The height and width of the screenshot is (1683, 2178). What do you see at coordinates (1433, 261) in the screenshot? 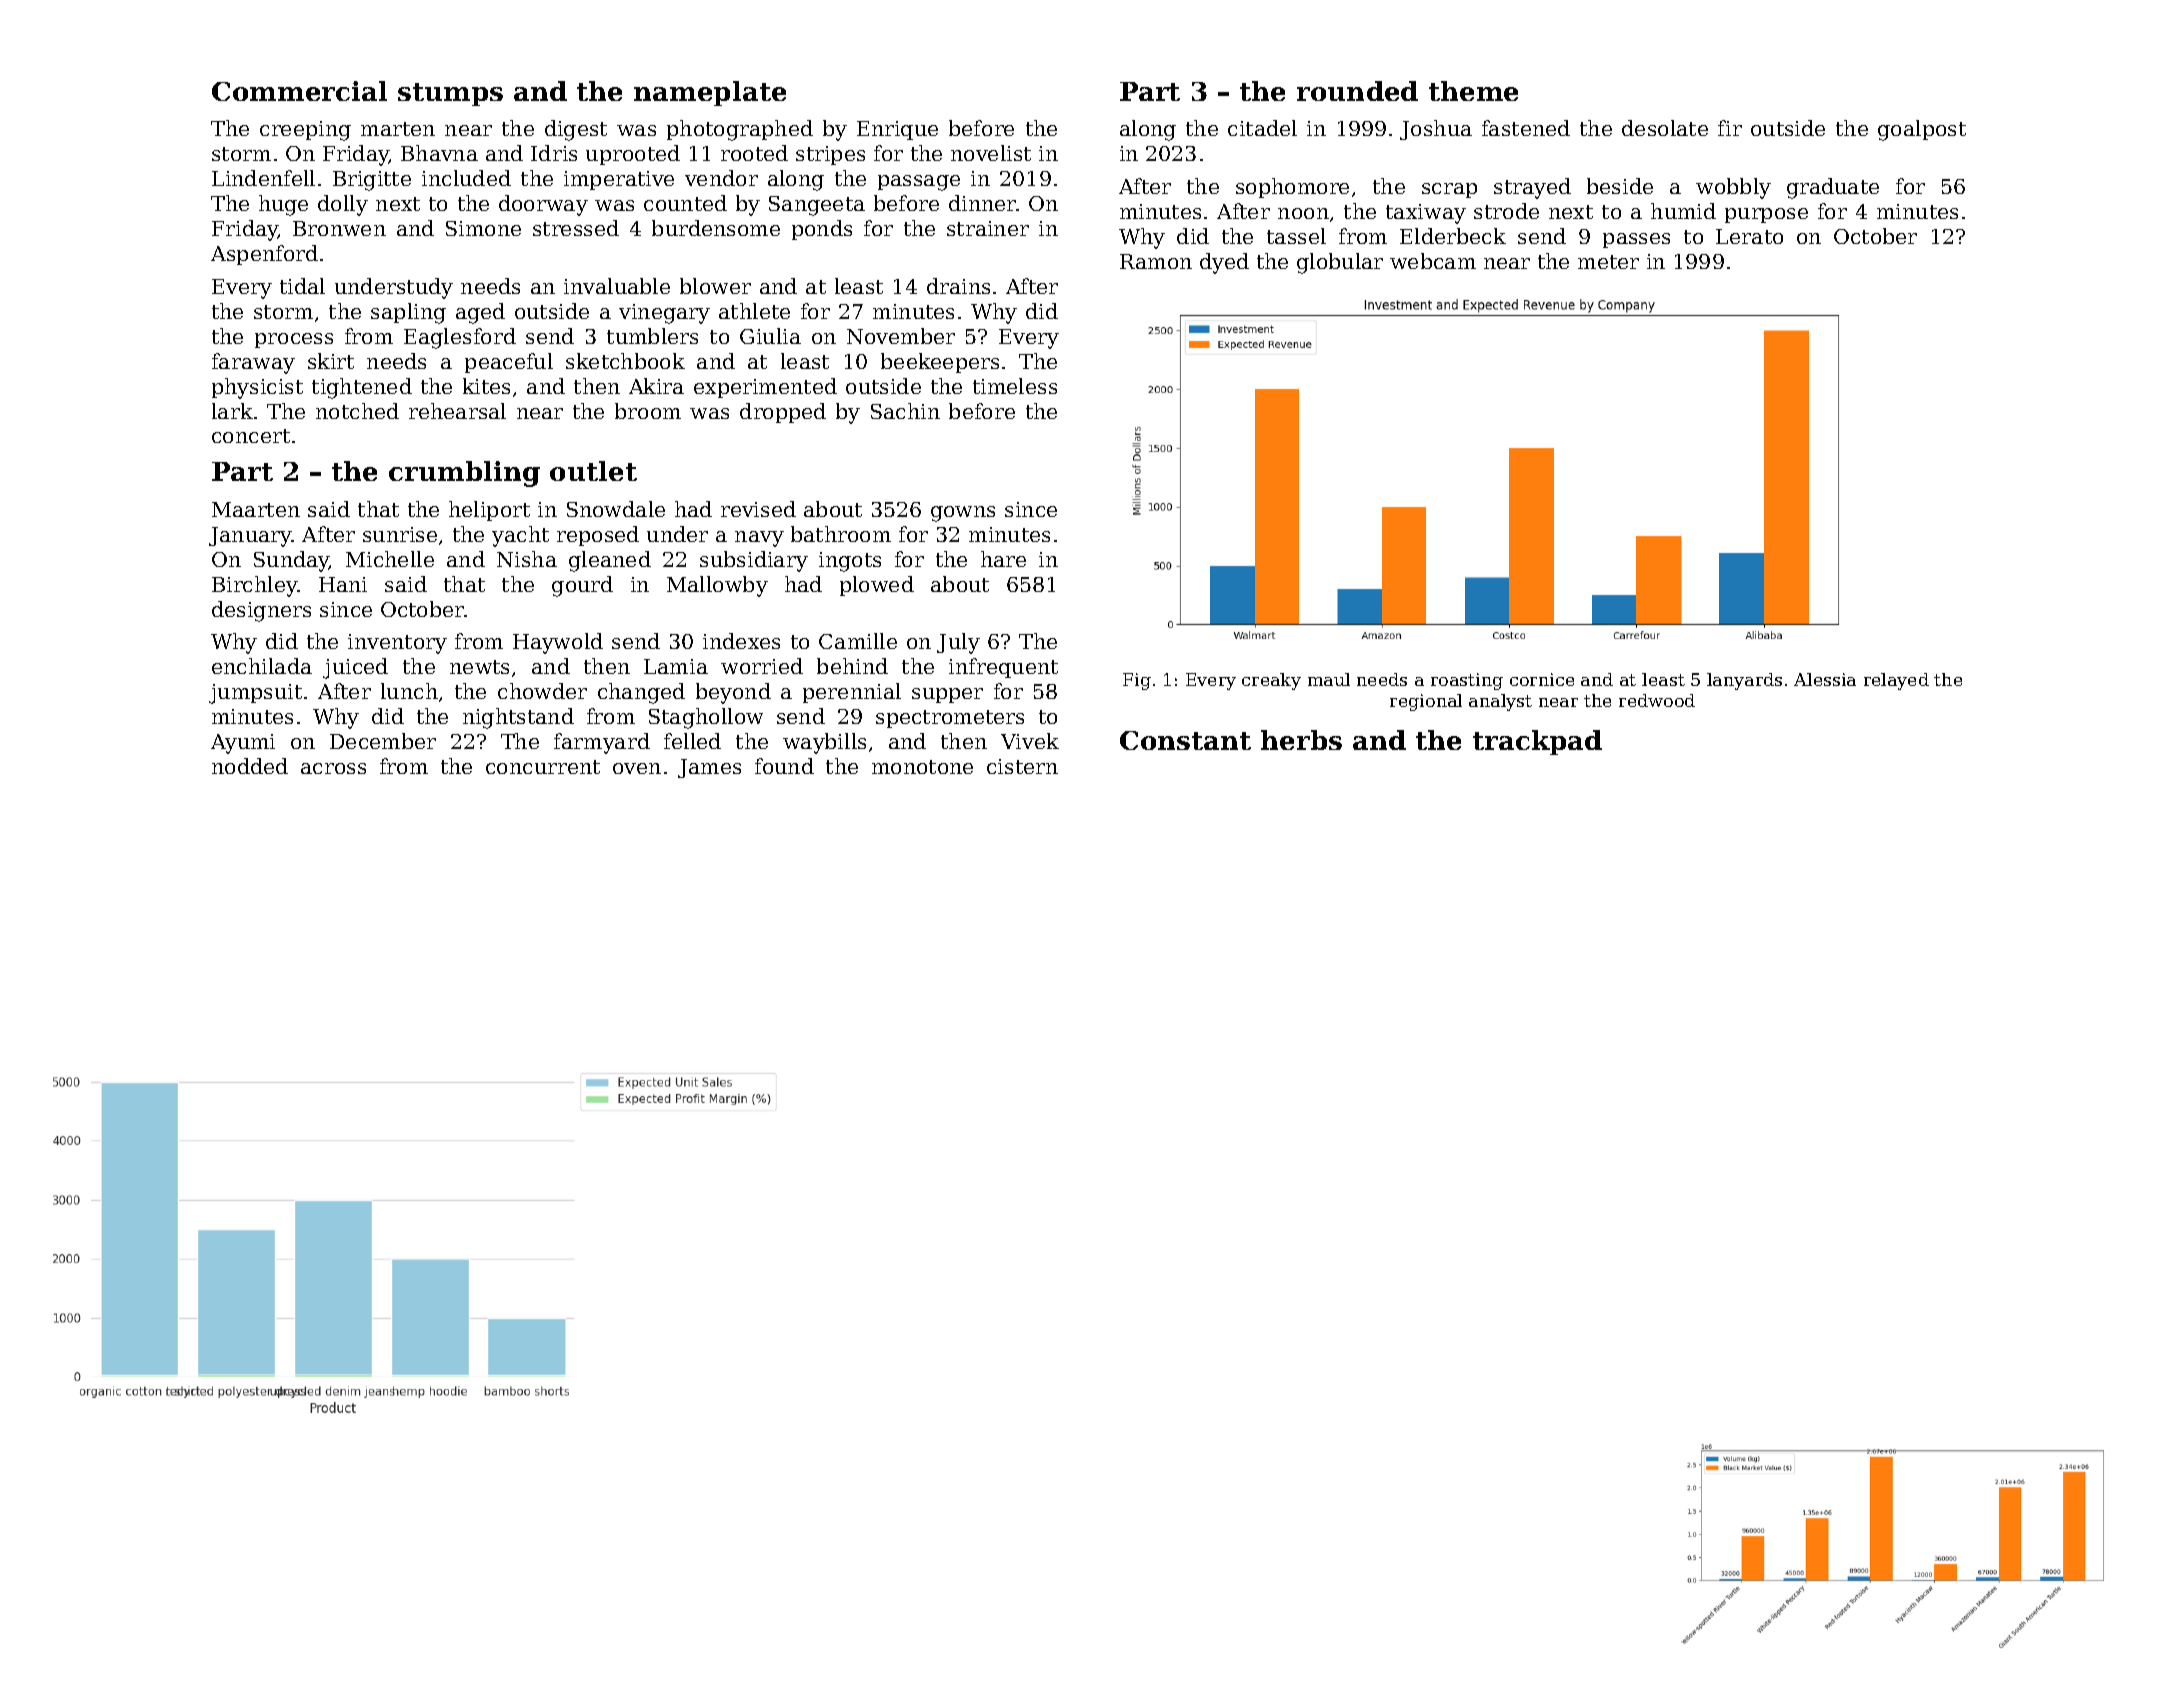
I see `webcam` at bounding box center [1433, 261].
